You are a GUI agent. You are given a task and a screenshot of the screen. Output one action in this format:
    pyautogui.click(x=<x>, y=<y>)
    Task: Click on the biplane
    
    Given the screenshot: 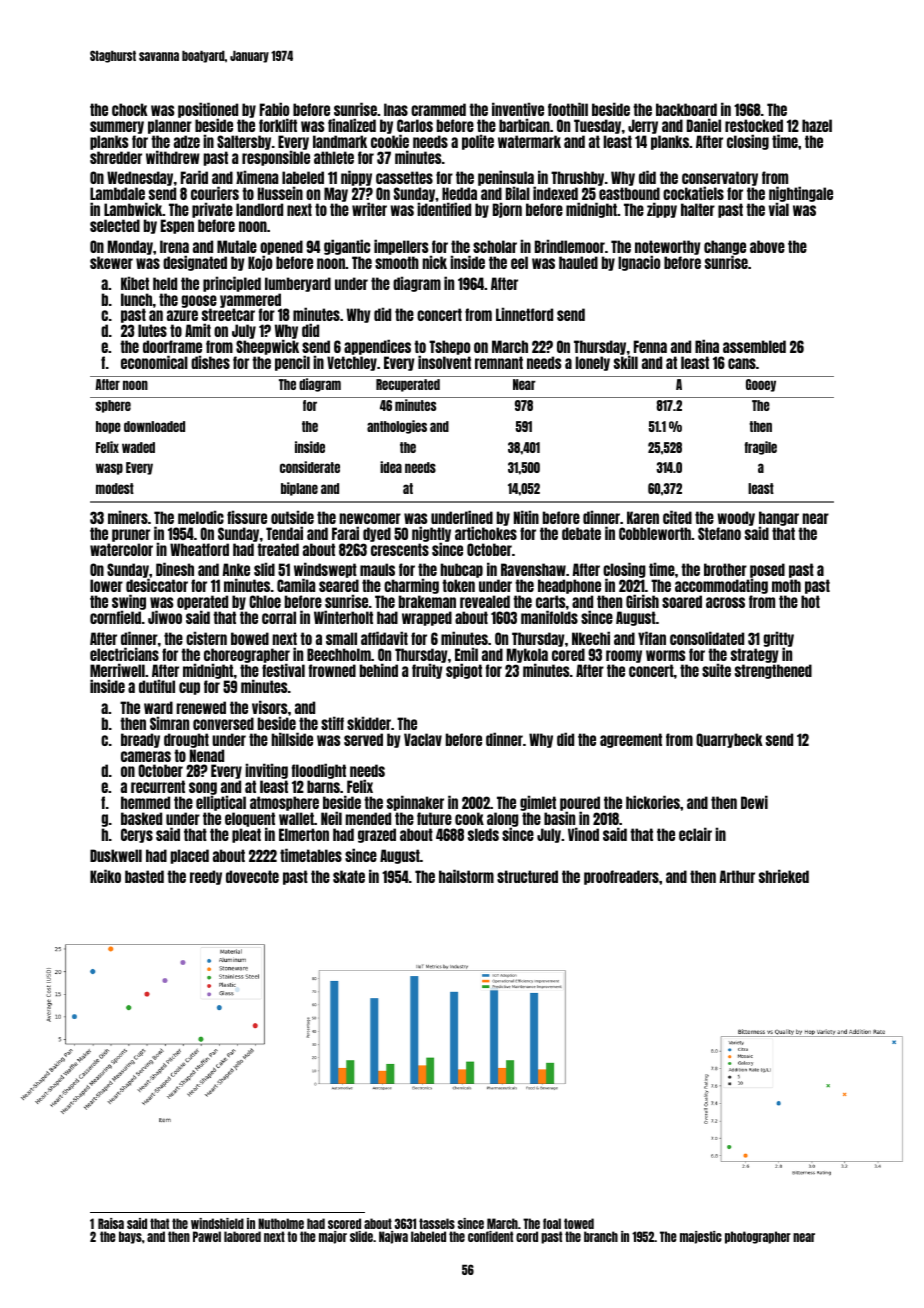 What is the action you would take?
    pyautogui.click(x=299, y=489)
